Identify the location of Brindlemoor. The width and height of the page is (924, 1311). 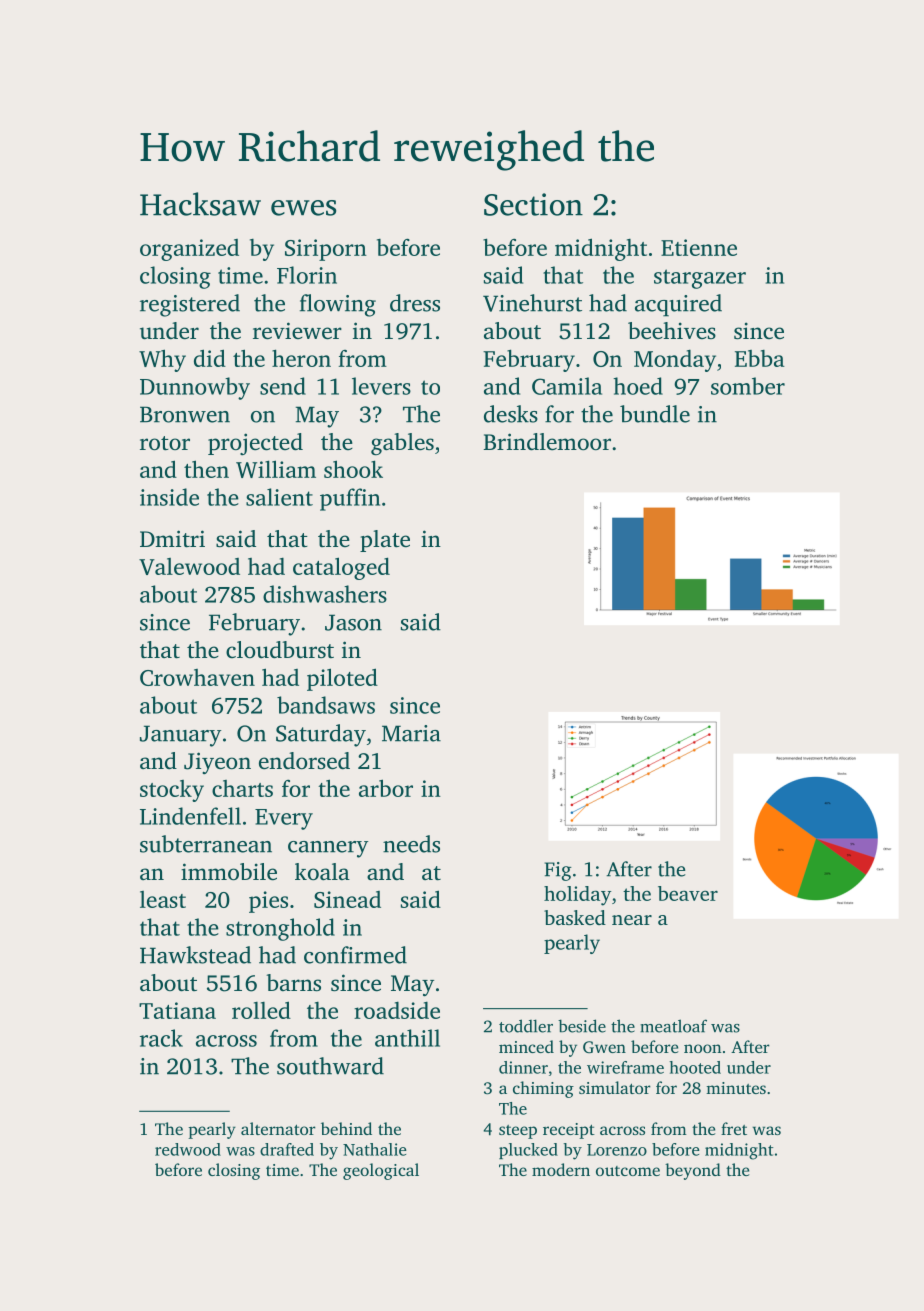
(547, 442).
